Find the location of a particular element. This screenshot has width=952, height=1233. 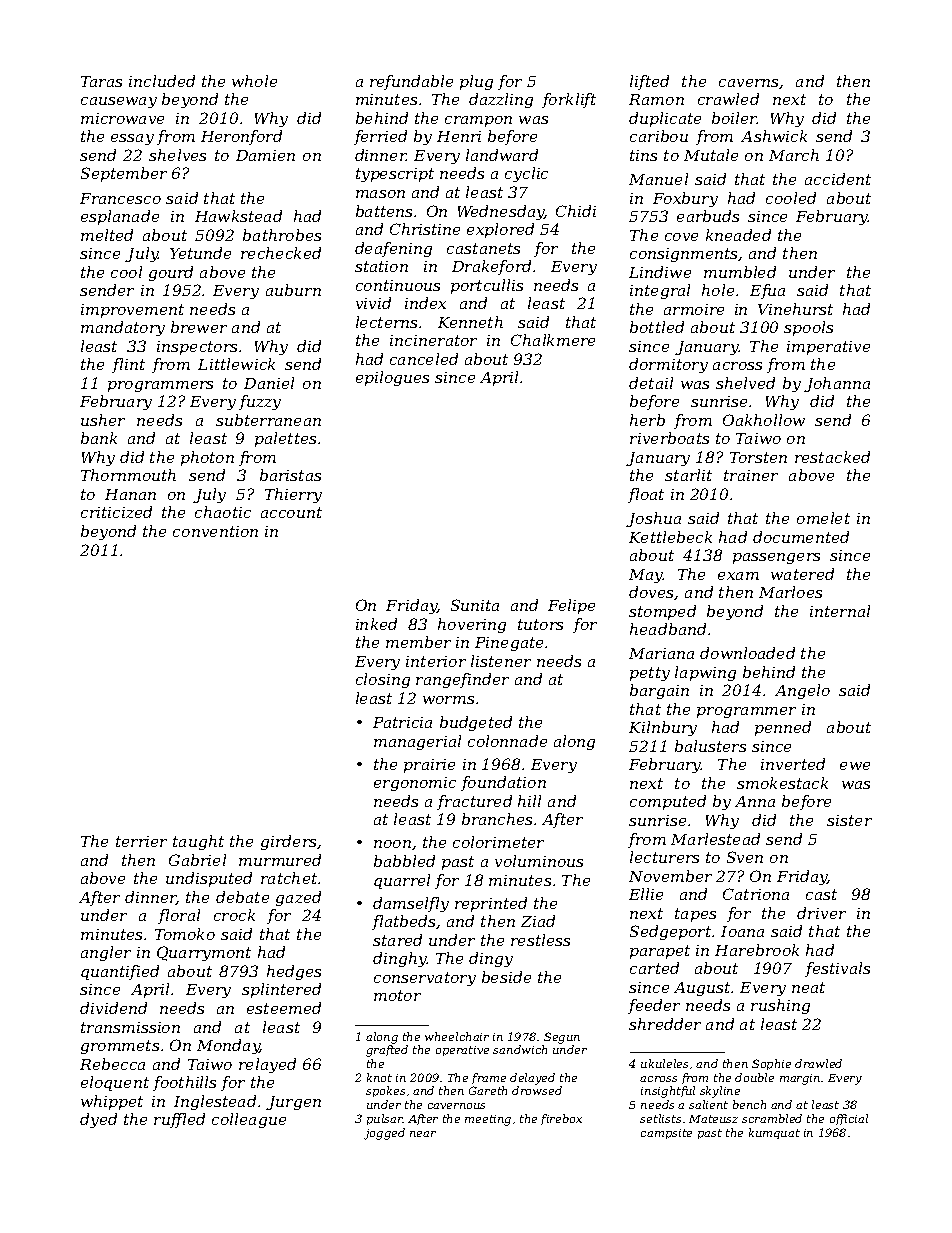

boiler is located at coordinates (735, 118).
